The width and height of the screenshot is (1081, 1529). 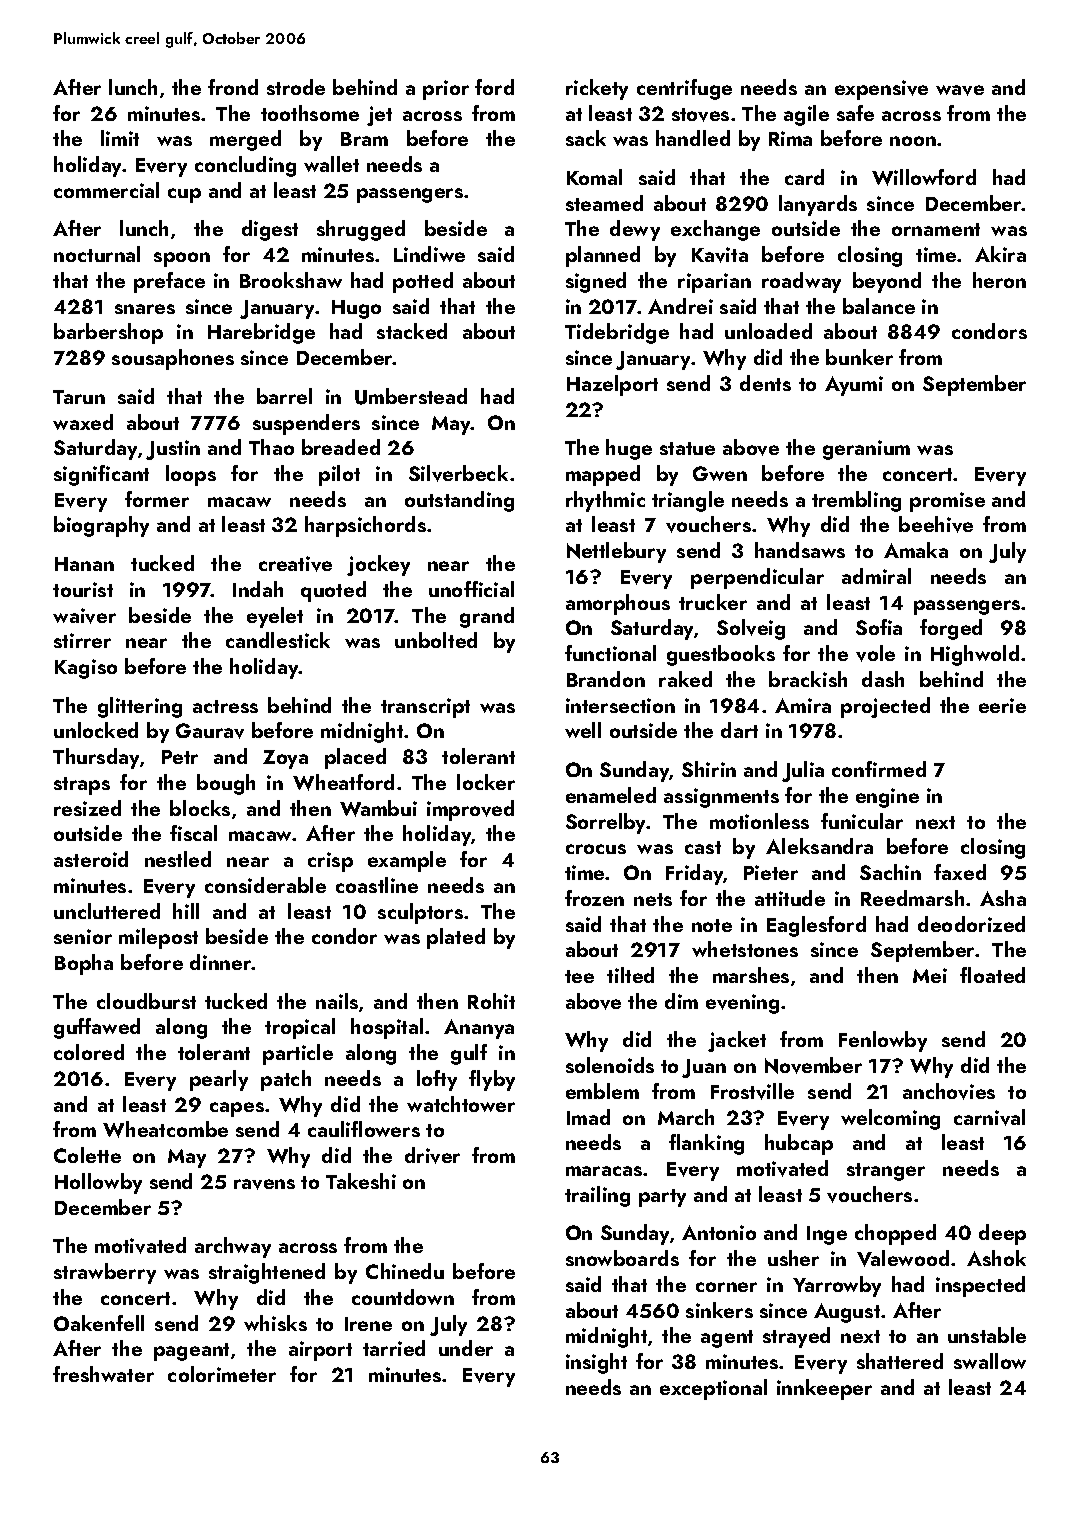 What do you see at coordinates (219, 1080) in the screenshot?
I see `pearly` at bounding box center [219, 1080].
